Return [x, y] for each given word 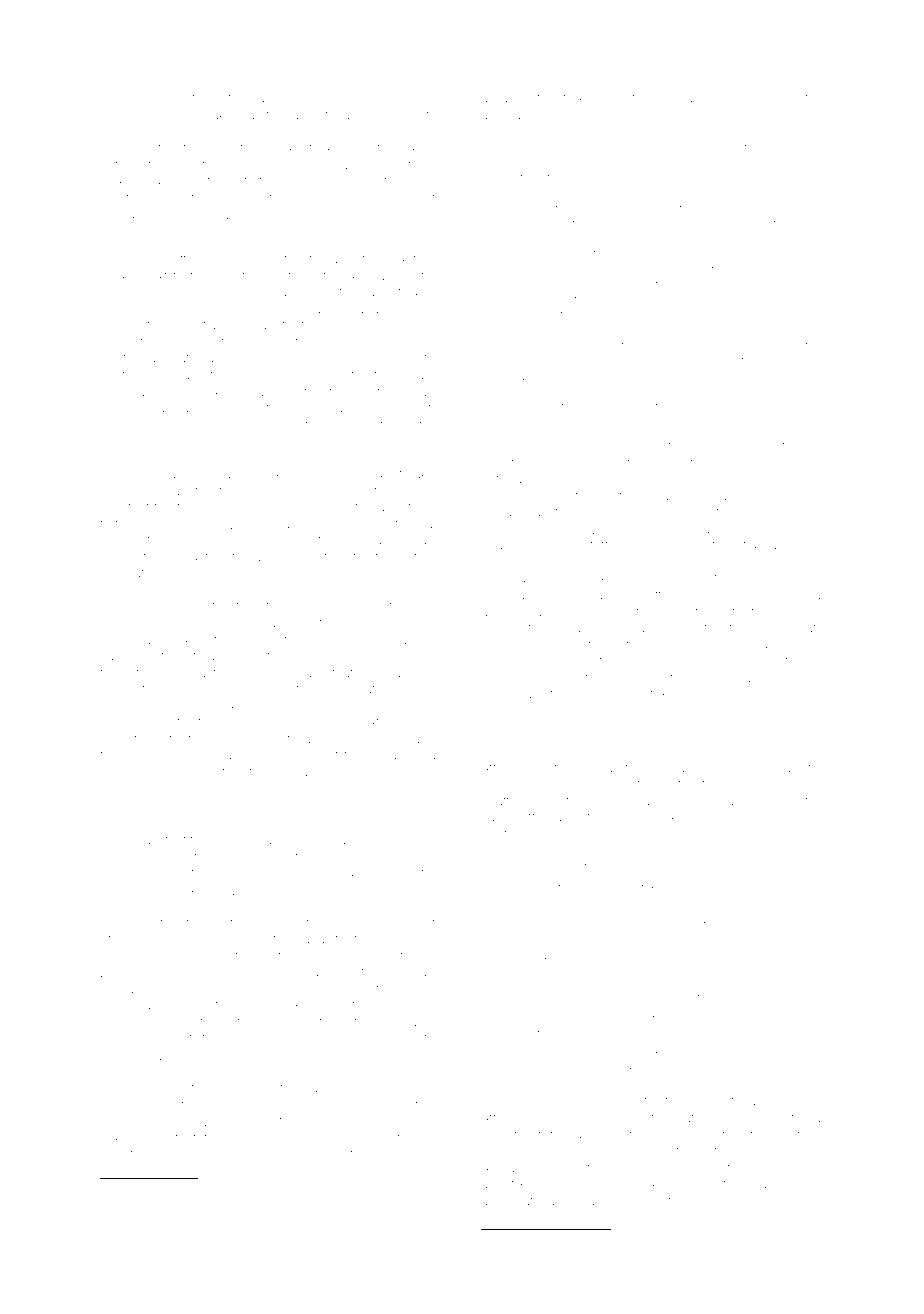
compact [190, 674]
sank [543, 997]
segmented [560, 301]
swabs [185, 1155]
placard [781, 768]
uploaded [361, 706]
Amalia [685, 98]
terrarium [568, 1034]
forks [577, 98]
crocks [271, 359]
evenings [678, 984]
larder [273, 98]
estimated [786, 224]
